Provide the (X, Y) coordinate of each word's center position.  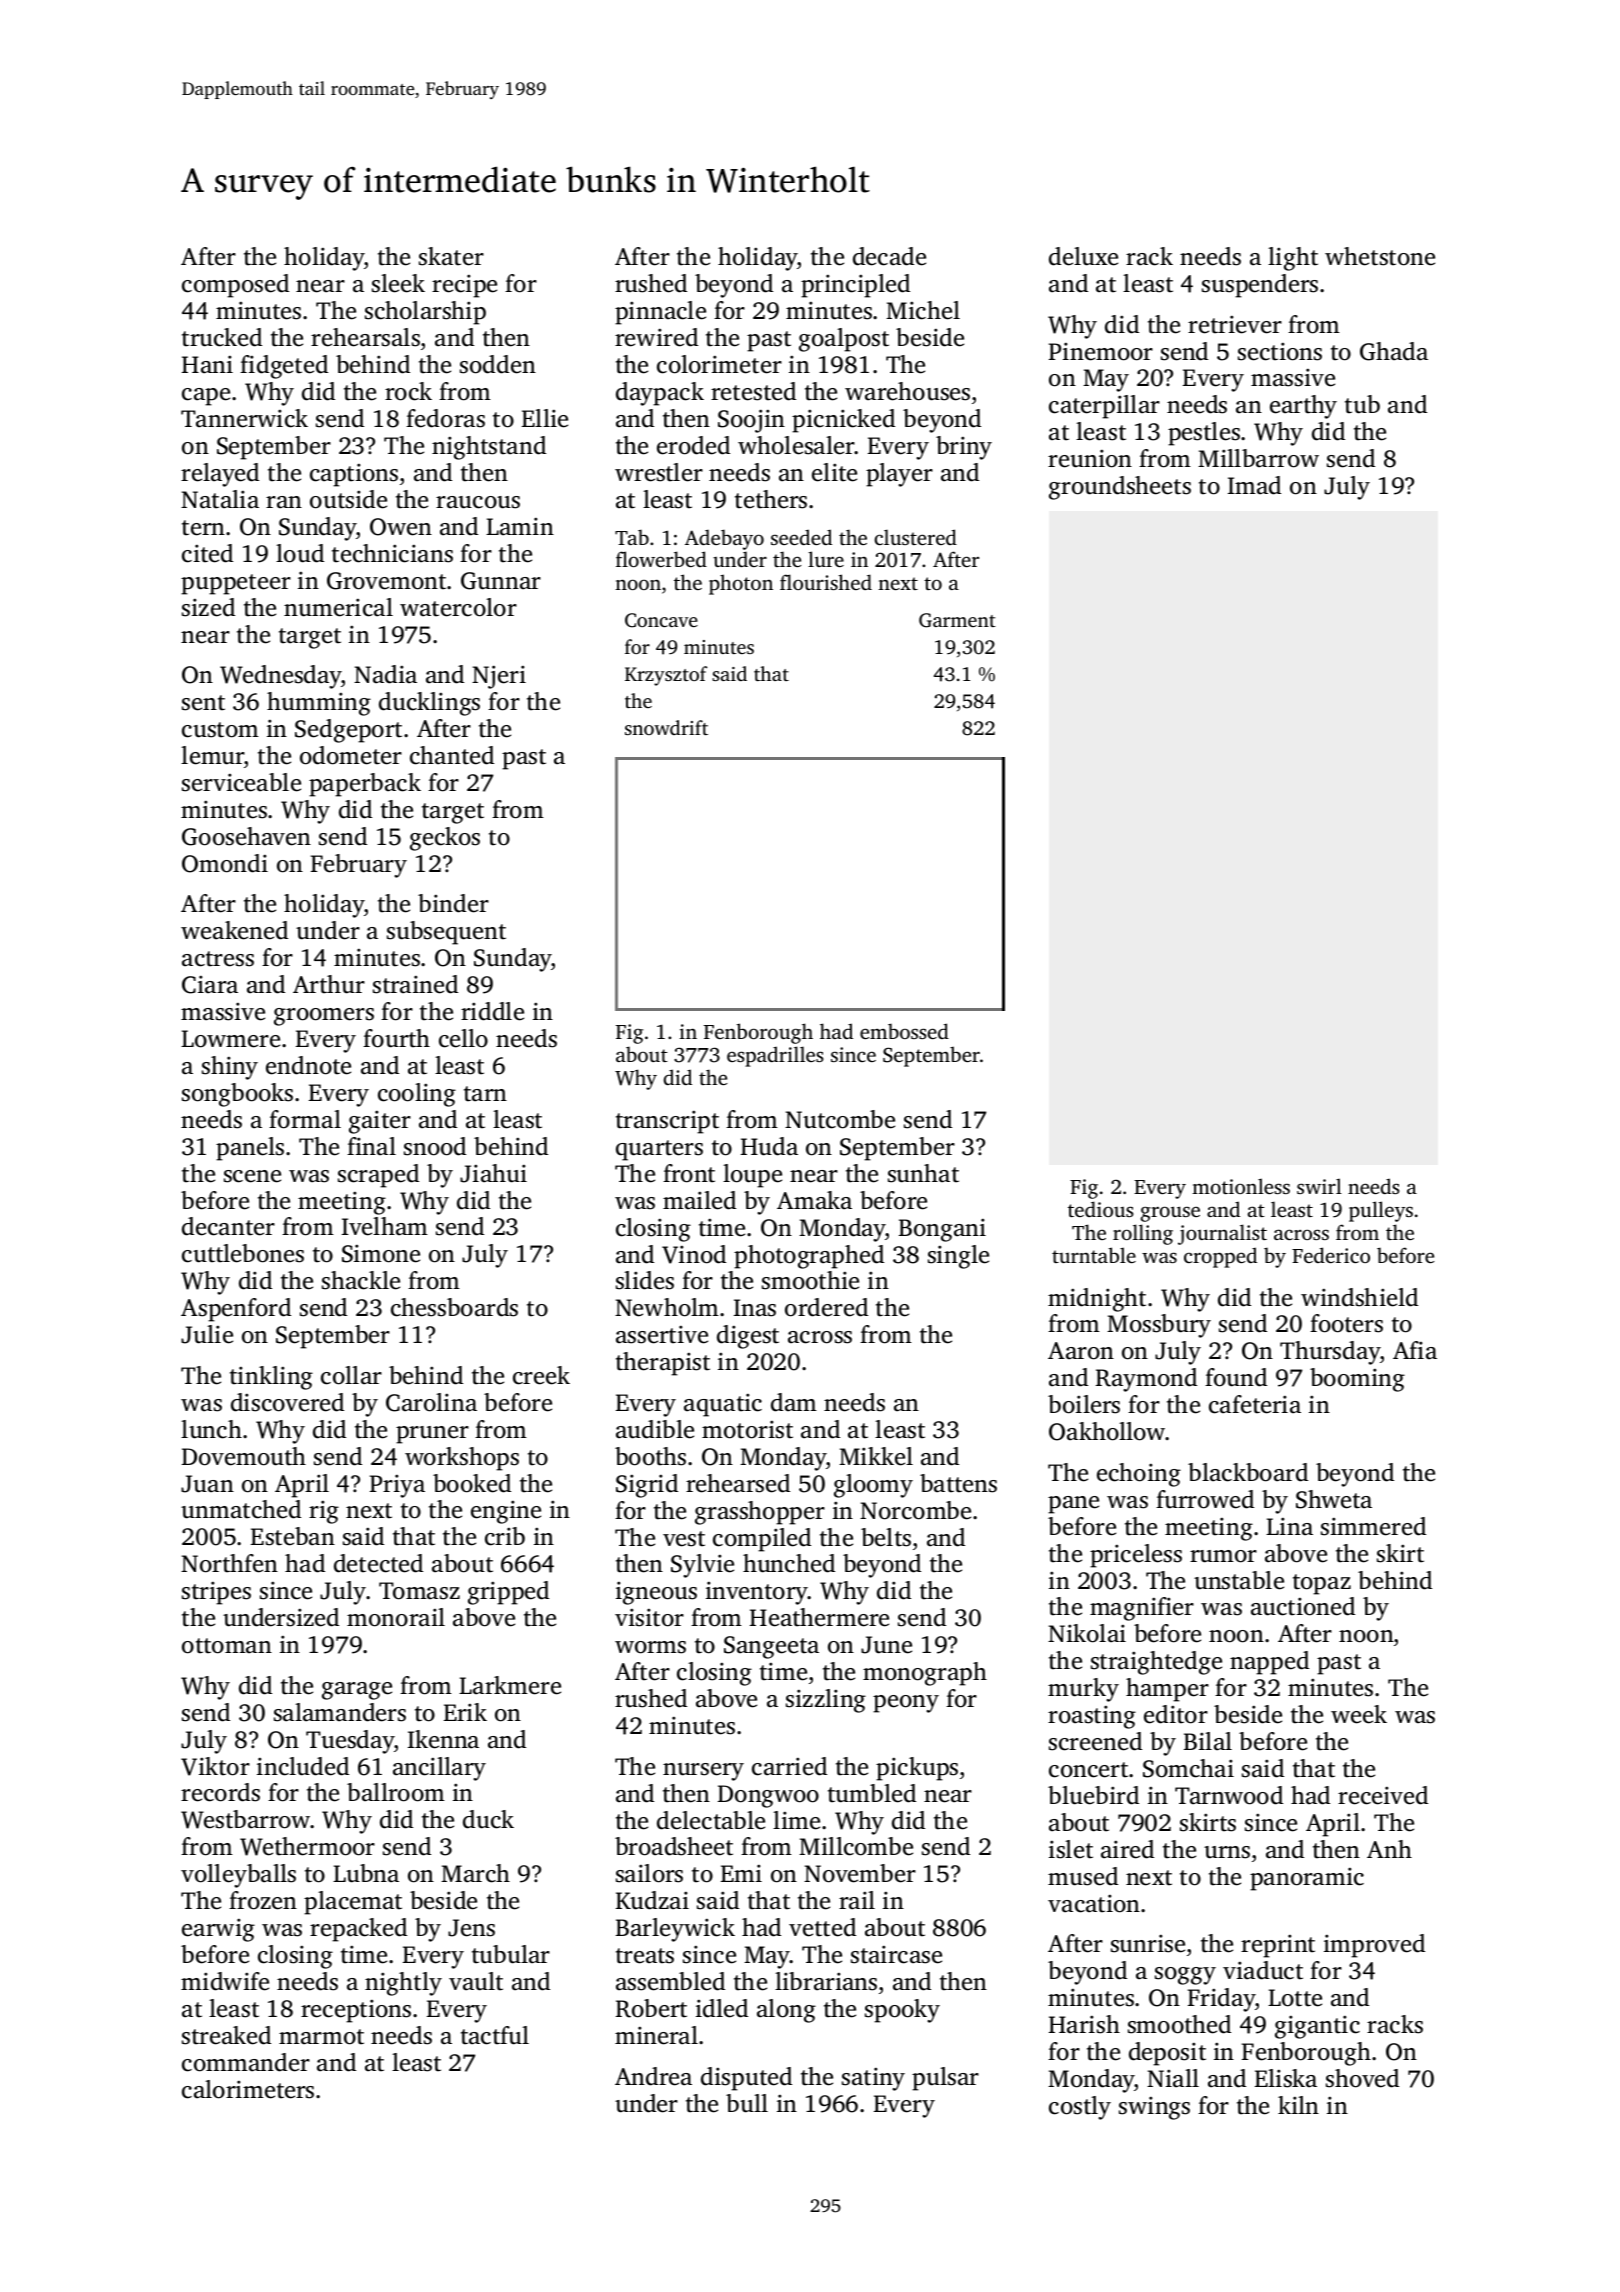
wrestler (659, 472)
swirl (1319, 1186)
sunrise (1148, 1943)
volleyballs (238, 1876)
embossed (904, 1031)
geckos (445, 839)
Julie (207, 1334)
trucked (222, 337)
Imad (1254, 485)
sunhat (923, 1173)
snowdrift (666, 727)
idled (722, 2008)
